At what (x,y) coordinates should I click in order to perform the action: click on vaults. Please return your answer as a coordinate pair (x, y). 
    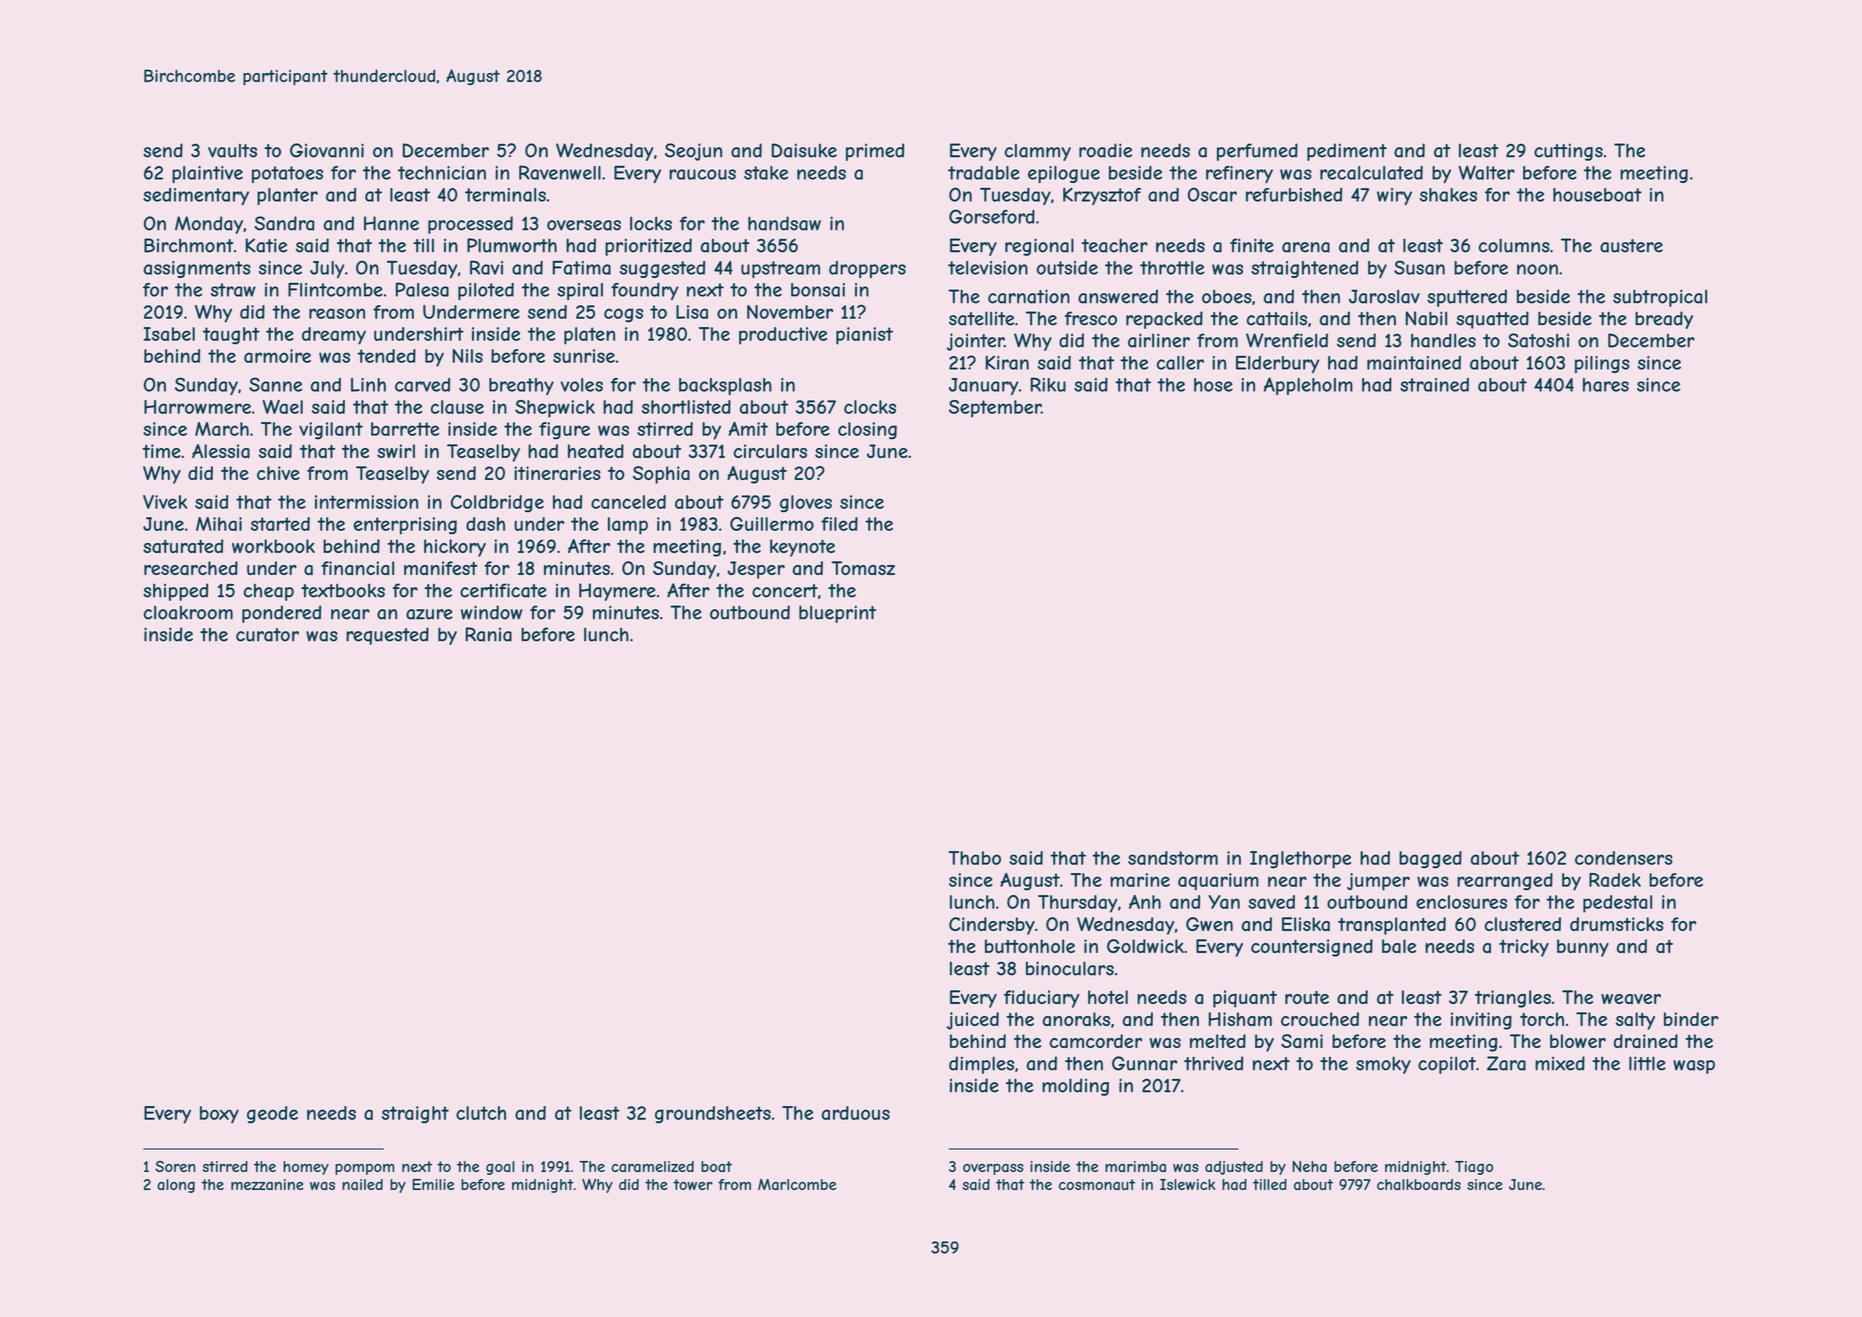
    Looking at the image, I should click on (232, 150).
